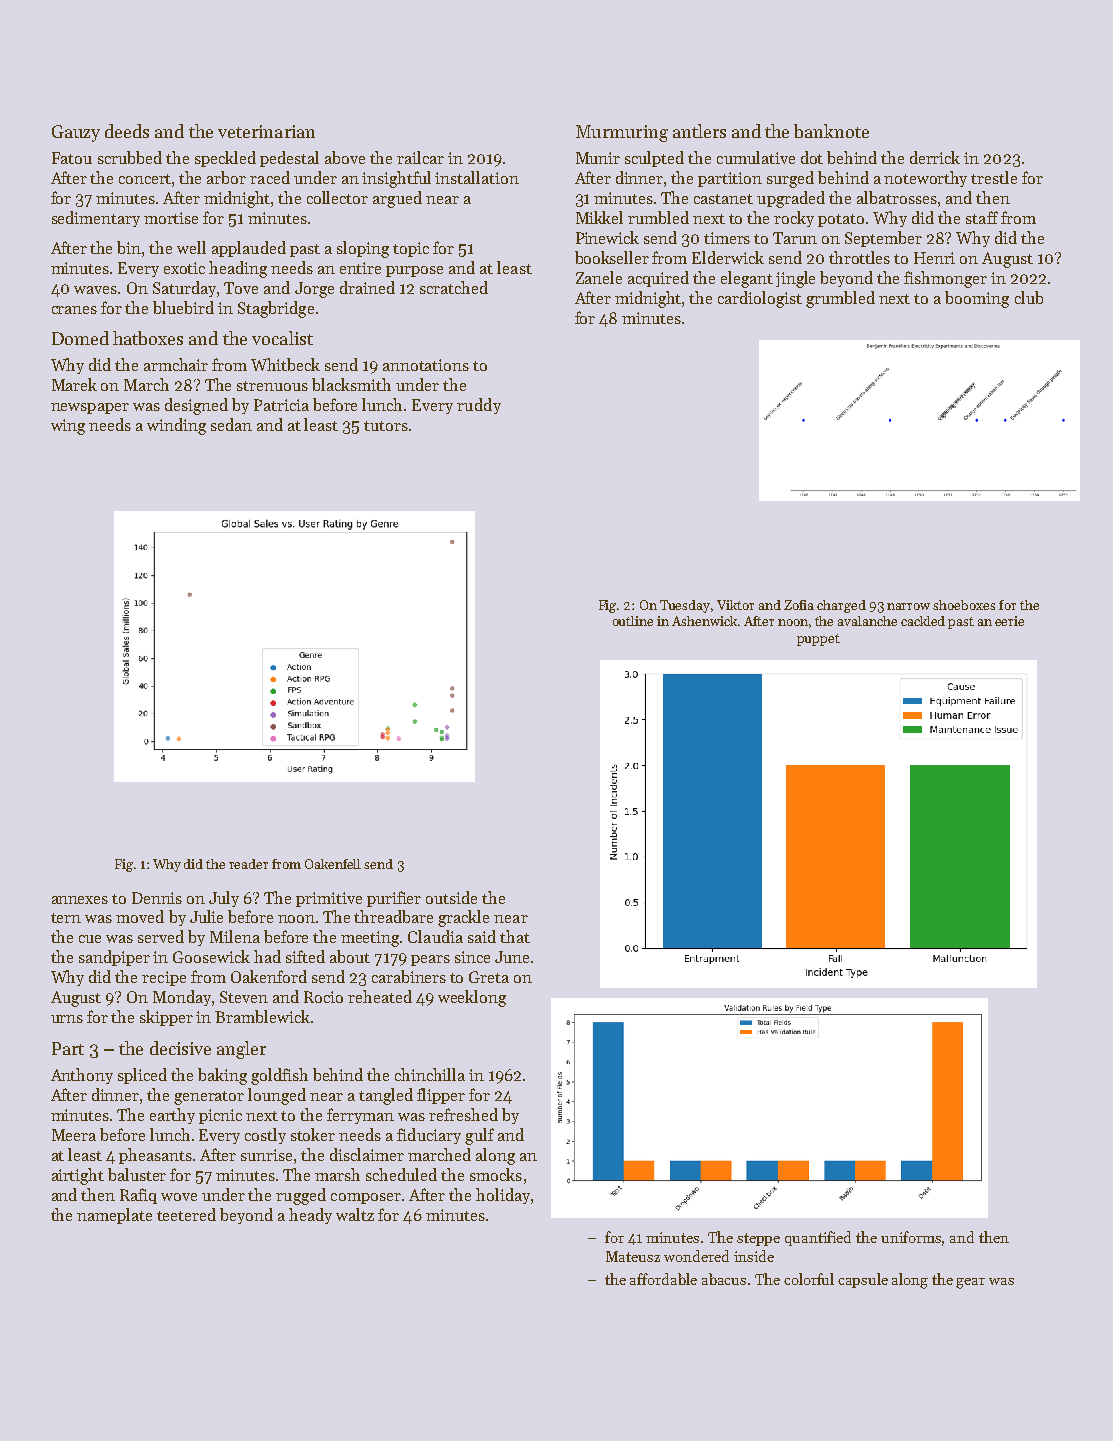  I want to click on Mateusz, so click(633, 1256).
